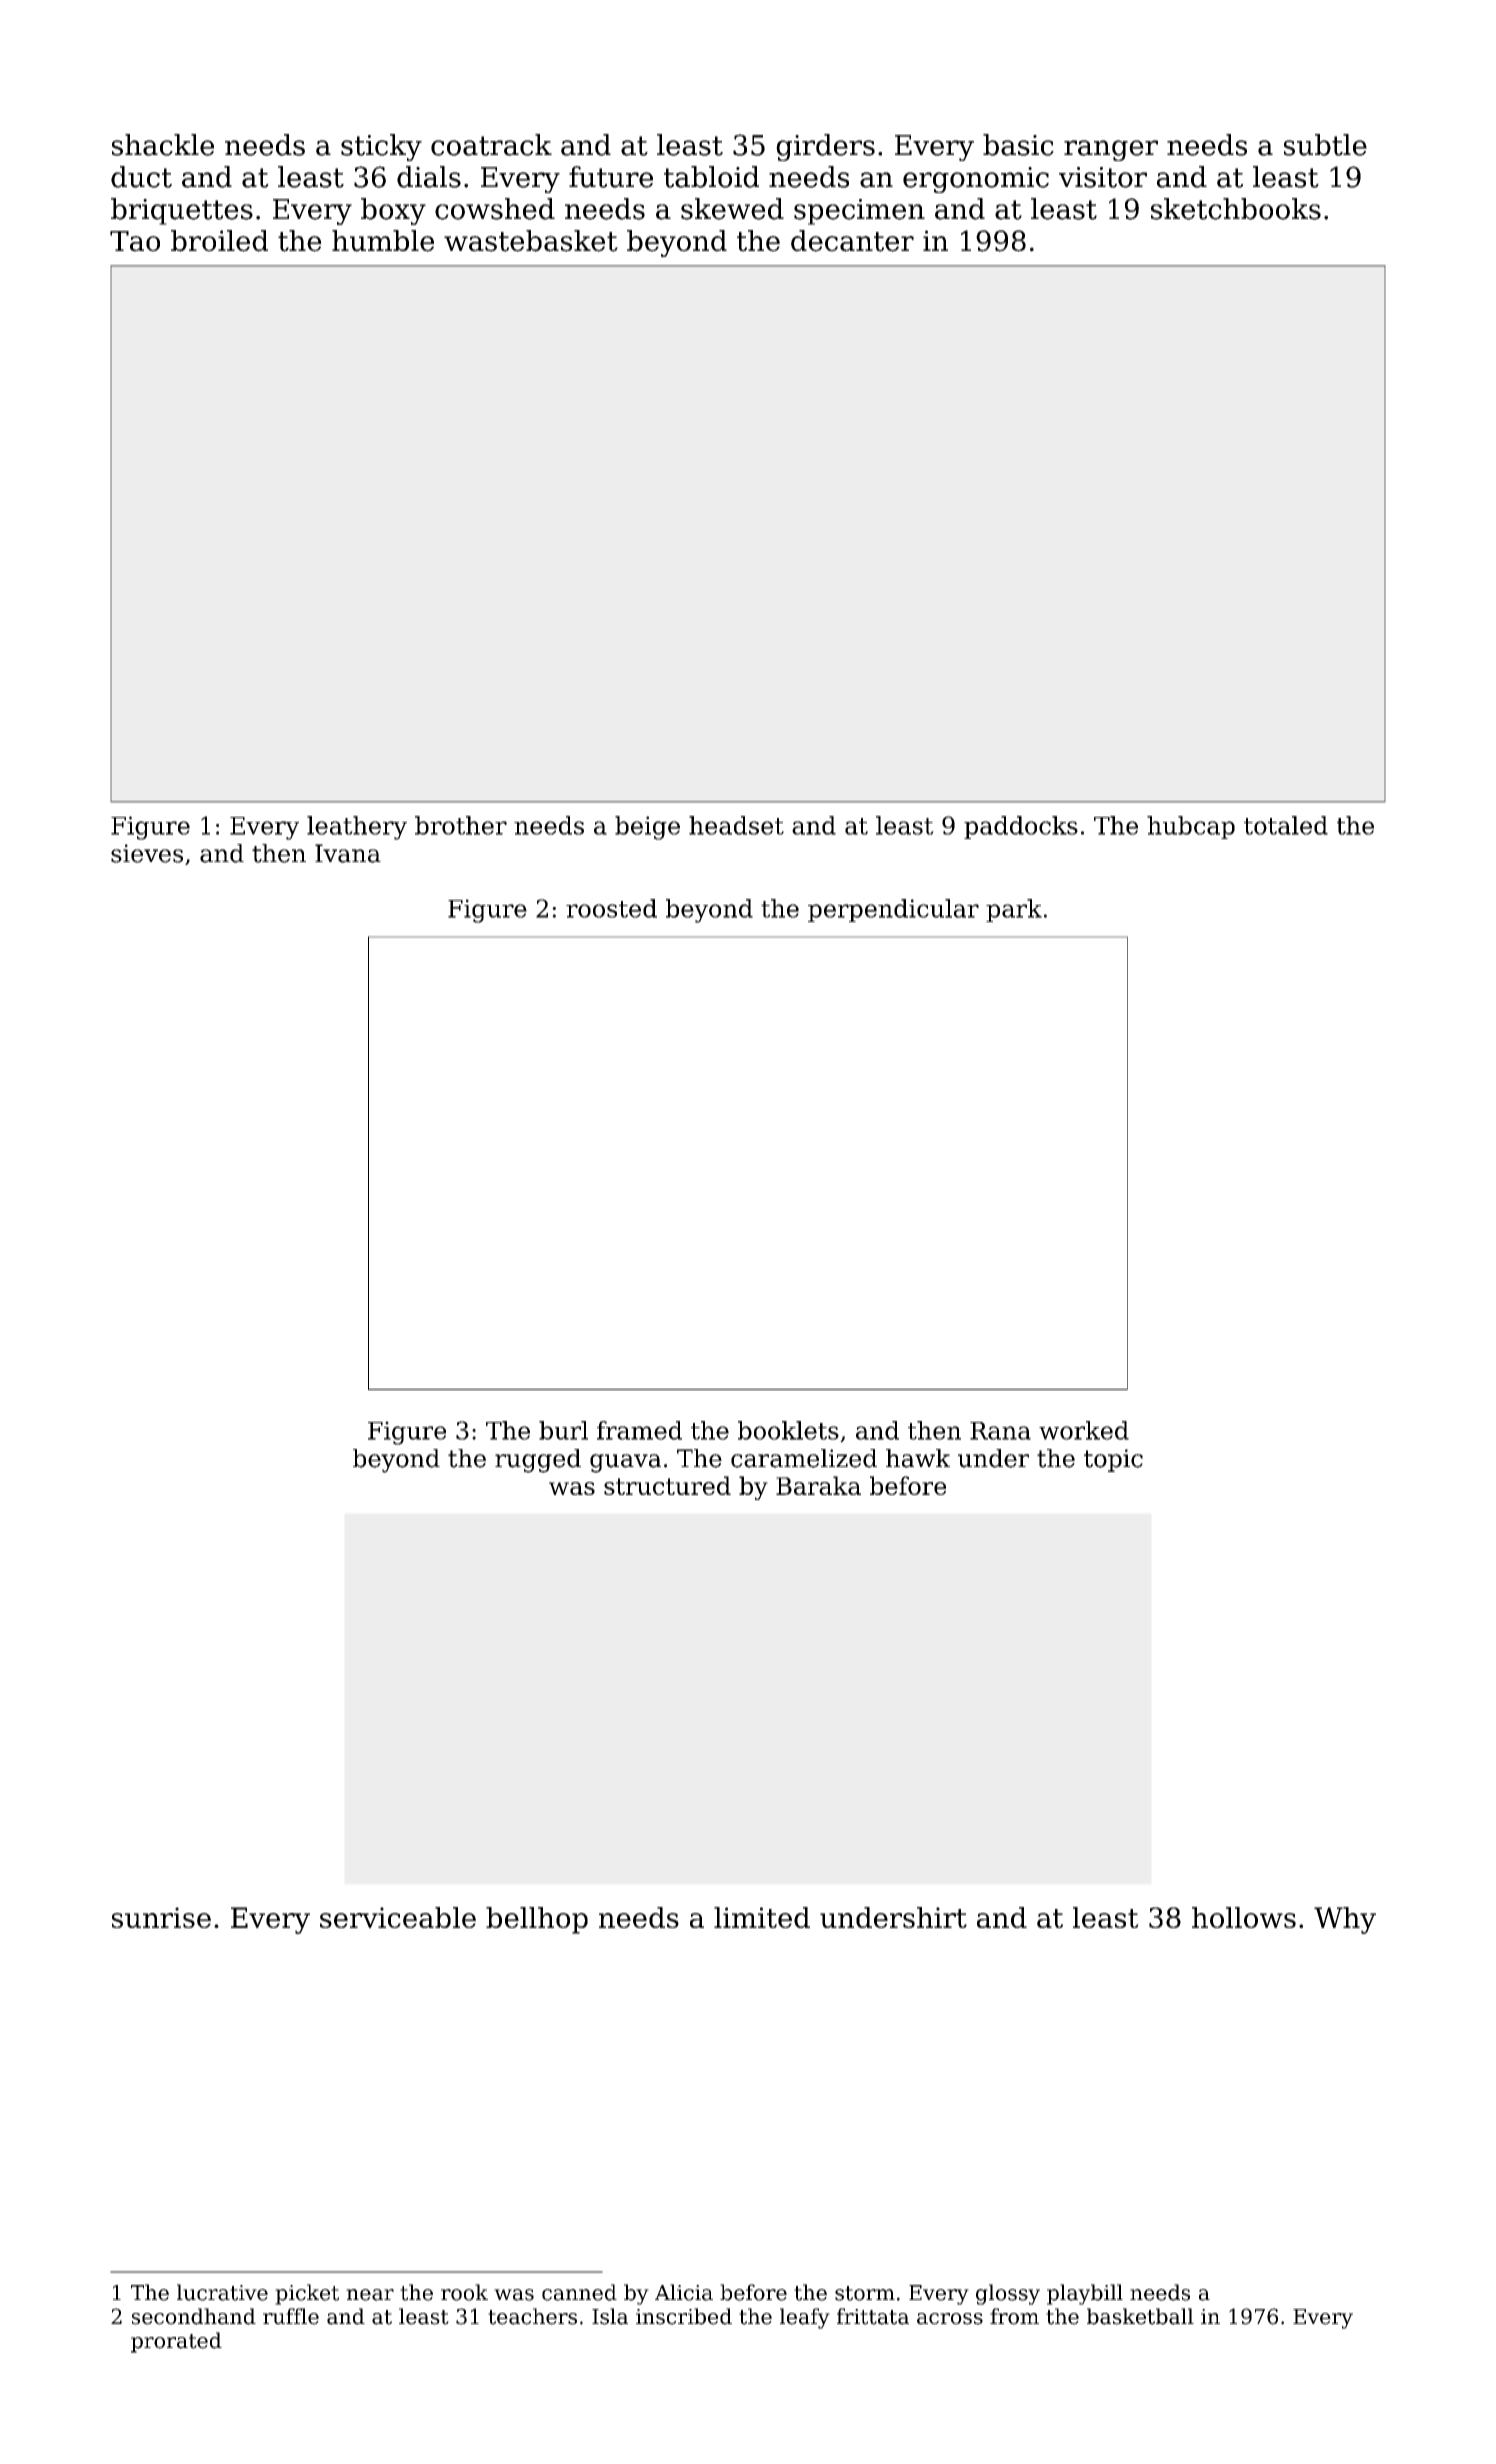  Describe the element at coordinates (357, 828) in the document. I see `leathery` at that location.
